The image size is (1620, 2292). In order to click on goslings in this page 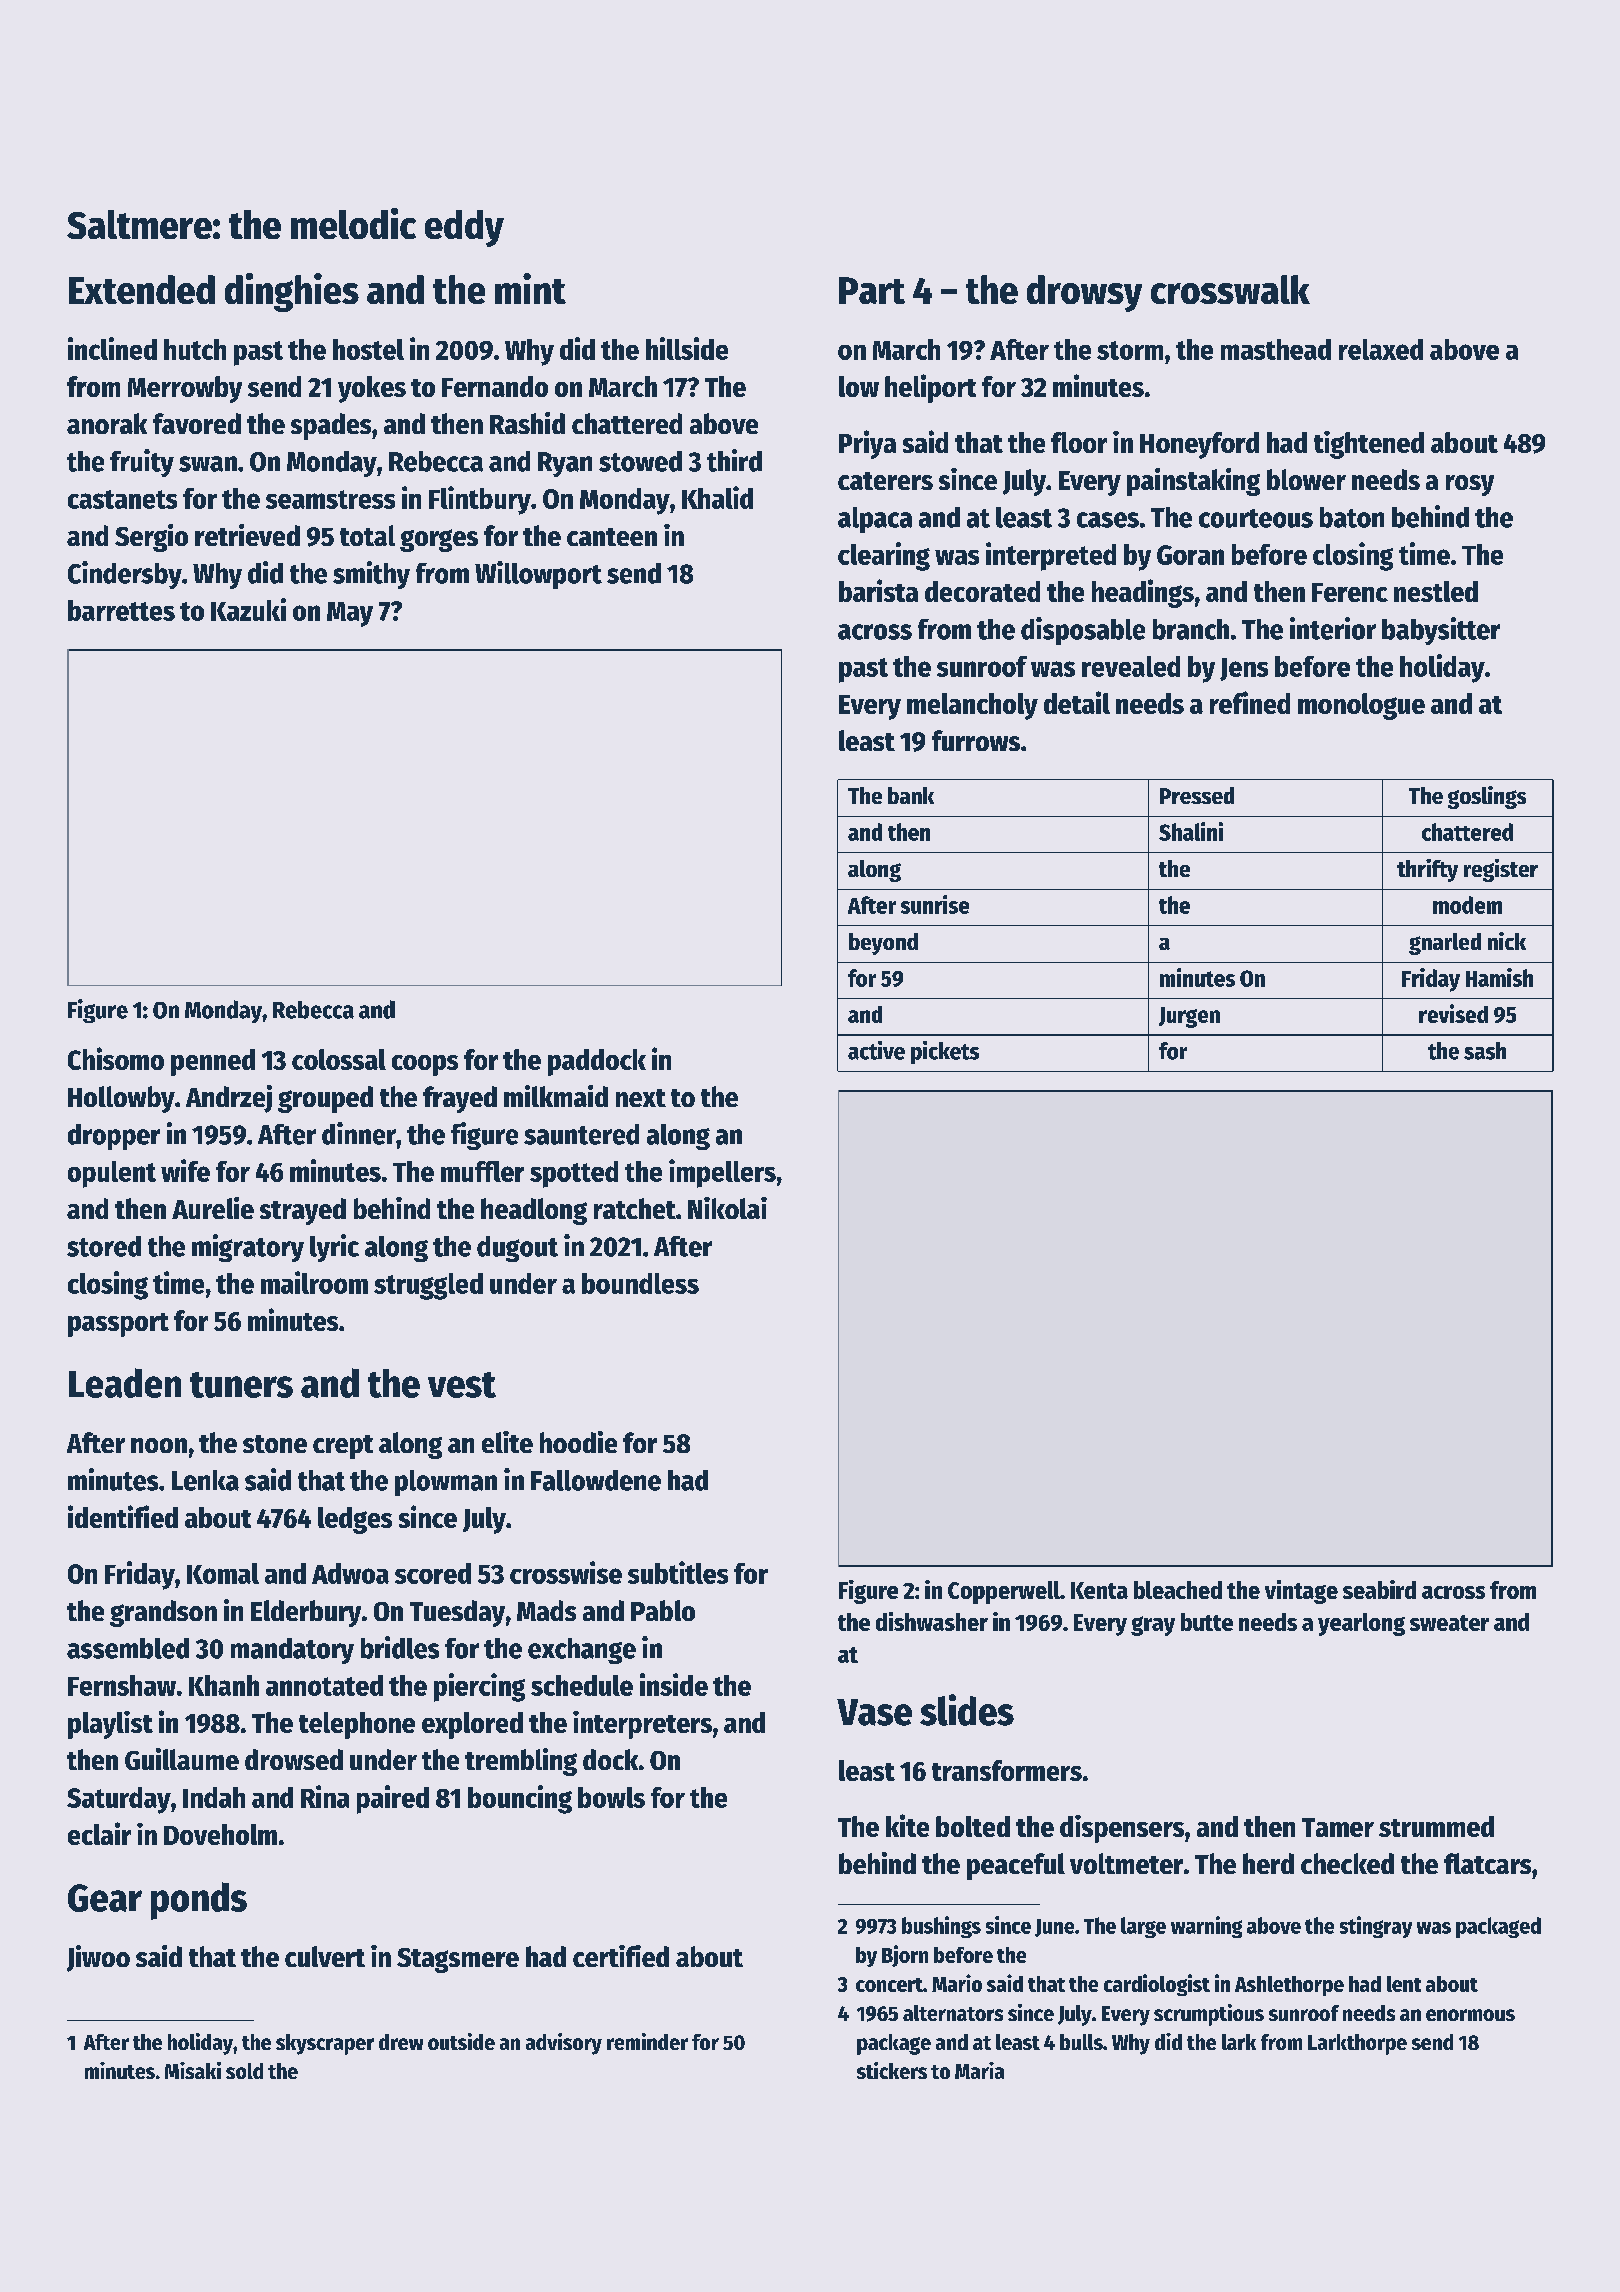, I will do `click(1487, 797)`.
